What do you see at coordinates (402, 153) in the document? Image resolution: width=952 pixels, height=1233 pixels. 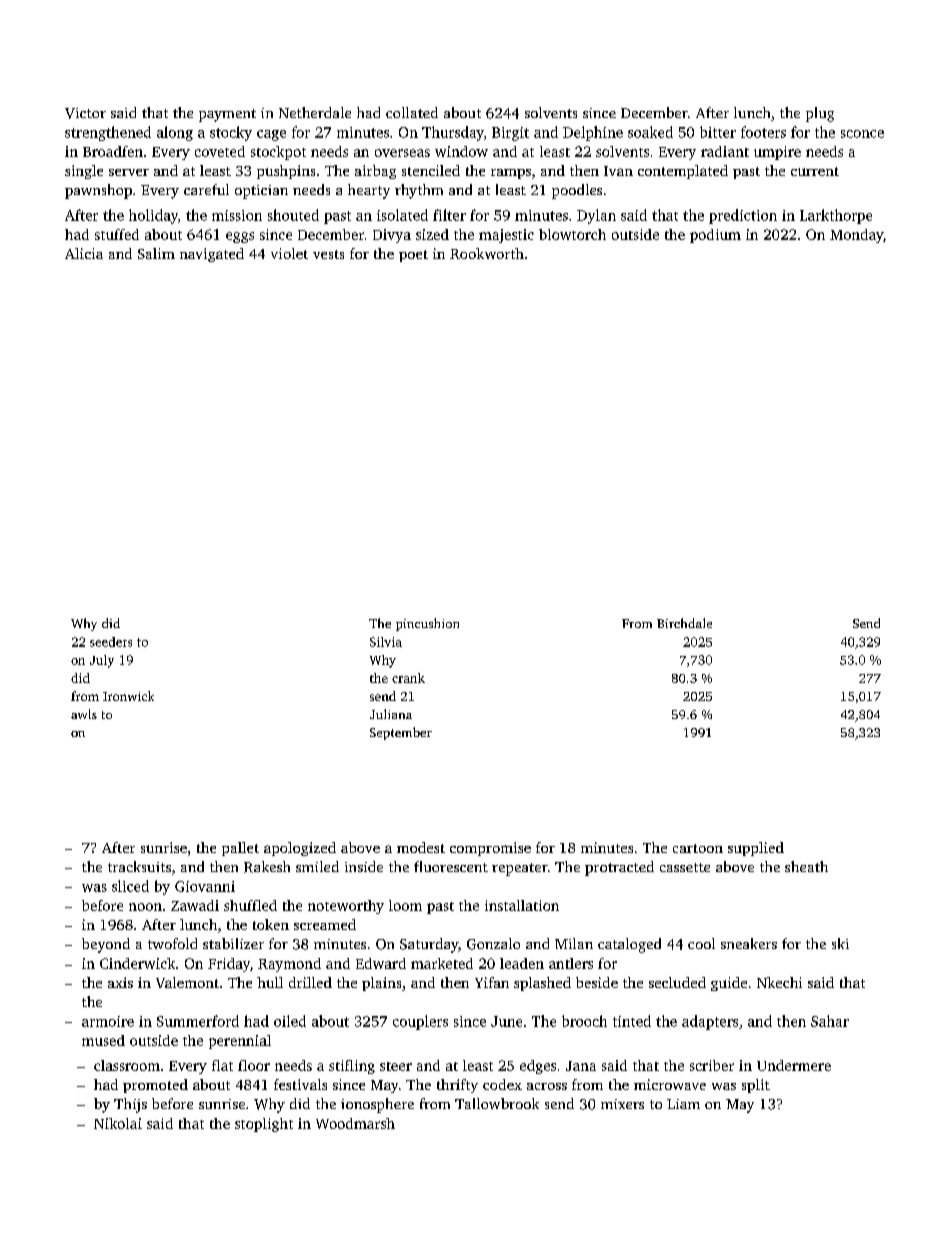 I see `overseas` at bounding box center [402, 153].
